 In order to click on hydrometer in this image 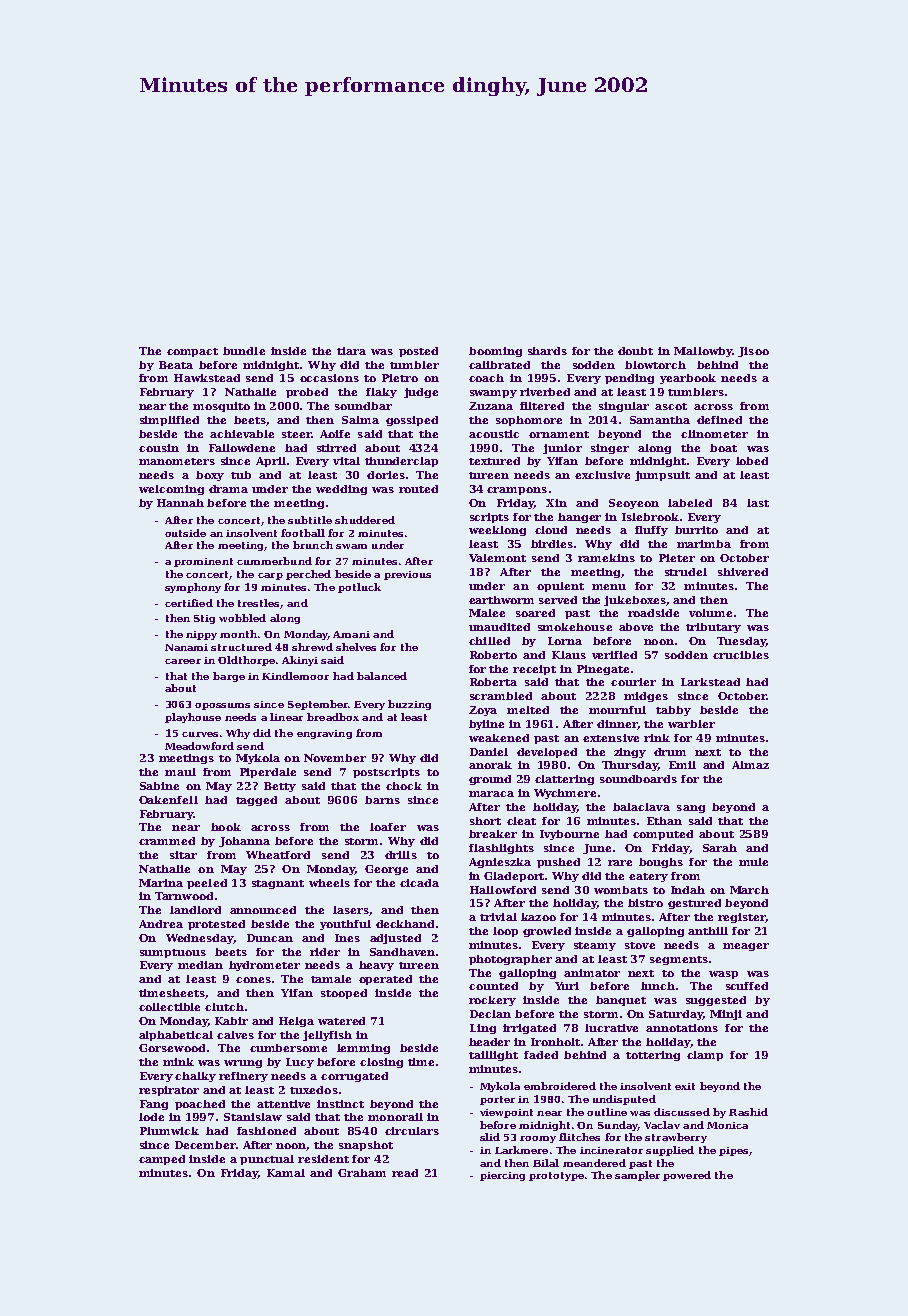, I will do `click(264, 966)`.
